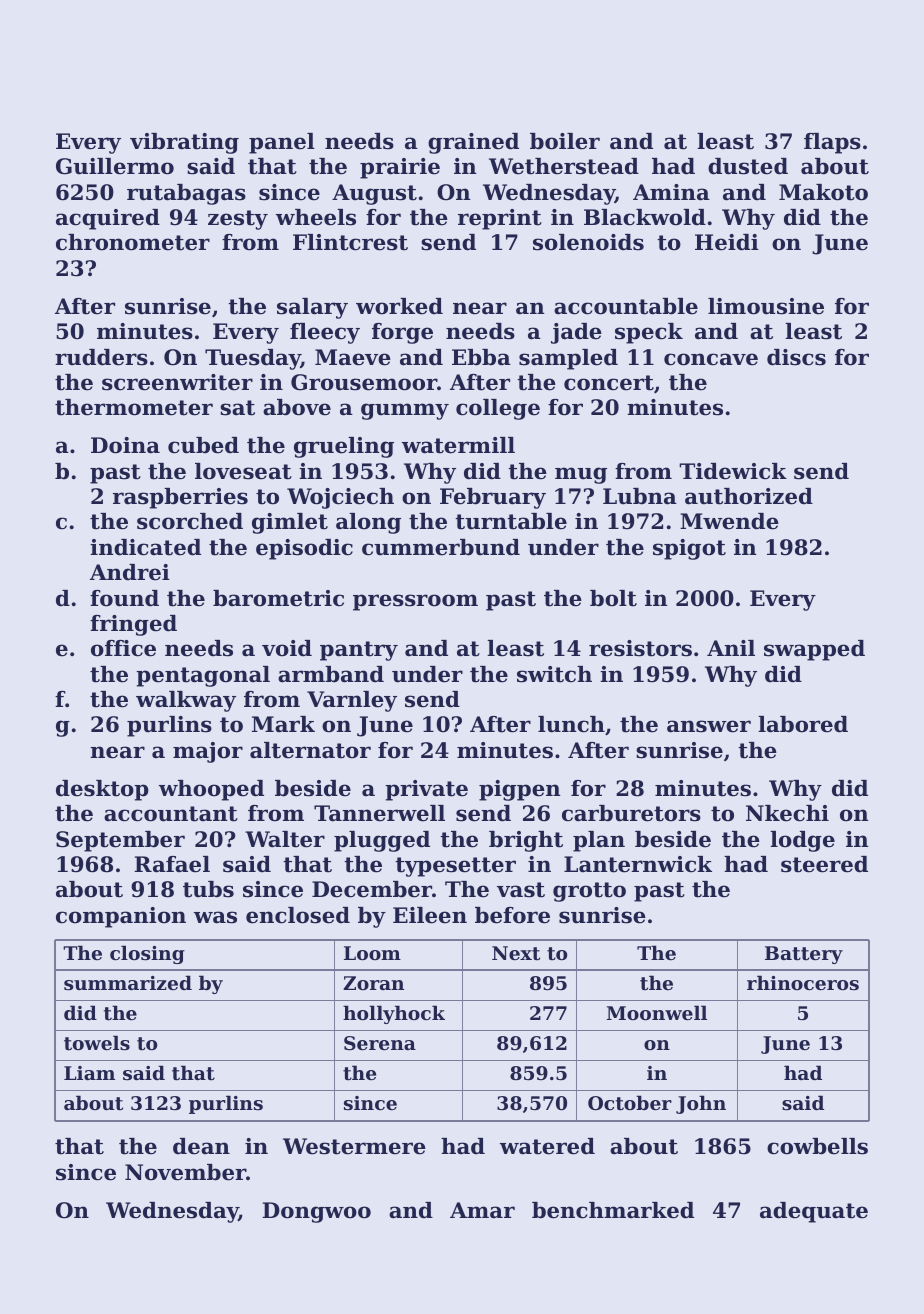 The image size is (924, 1314). Describe the element at coordinates (511, 521) in the screenshot. I see `turntable` at that location.
